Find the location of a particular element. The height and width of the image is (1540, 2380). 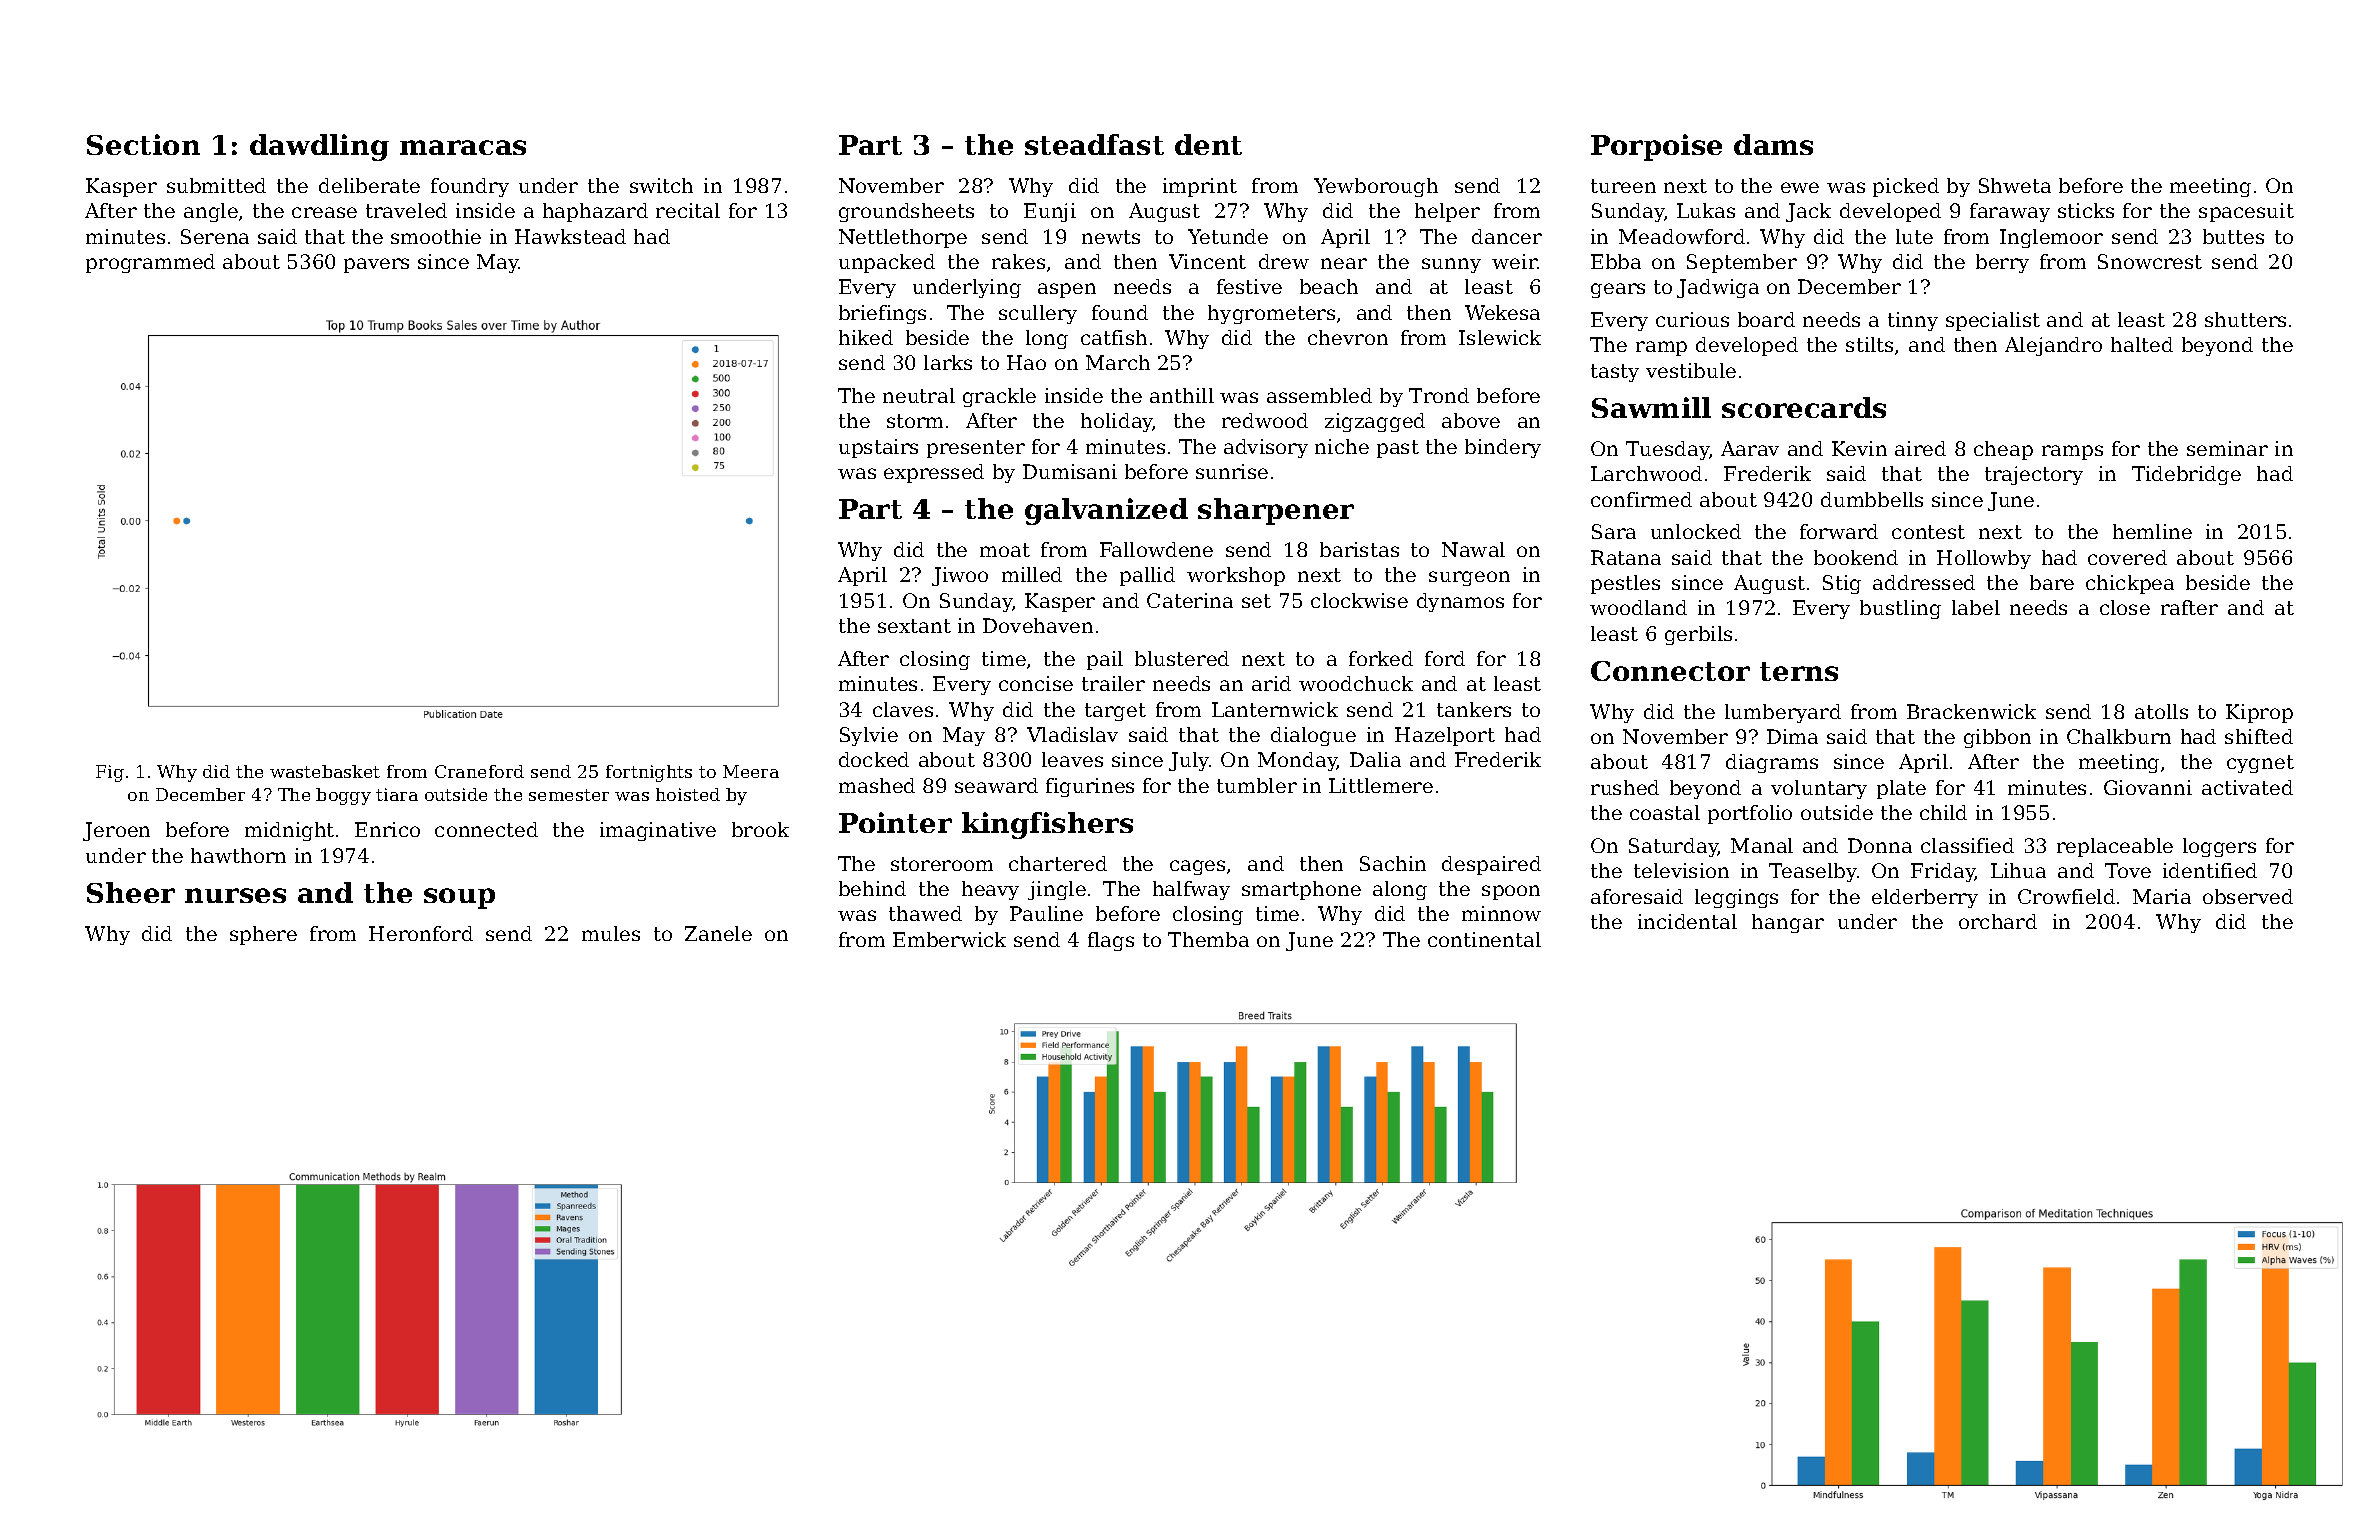

chickpea is located at coordinates (2130, 584).
